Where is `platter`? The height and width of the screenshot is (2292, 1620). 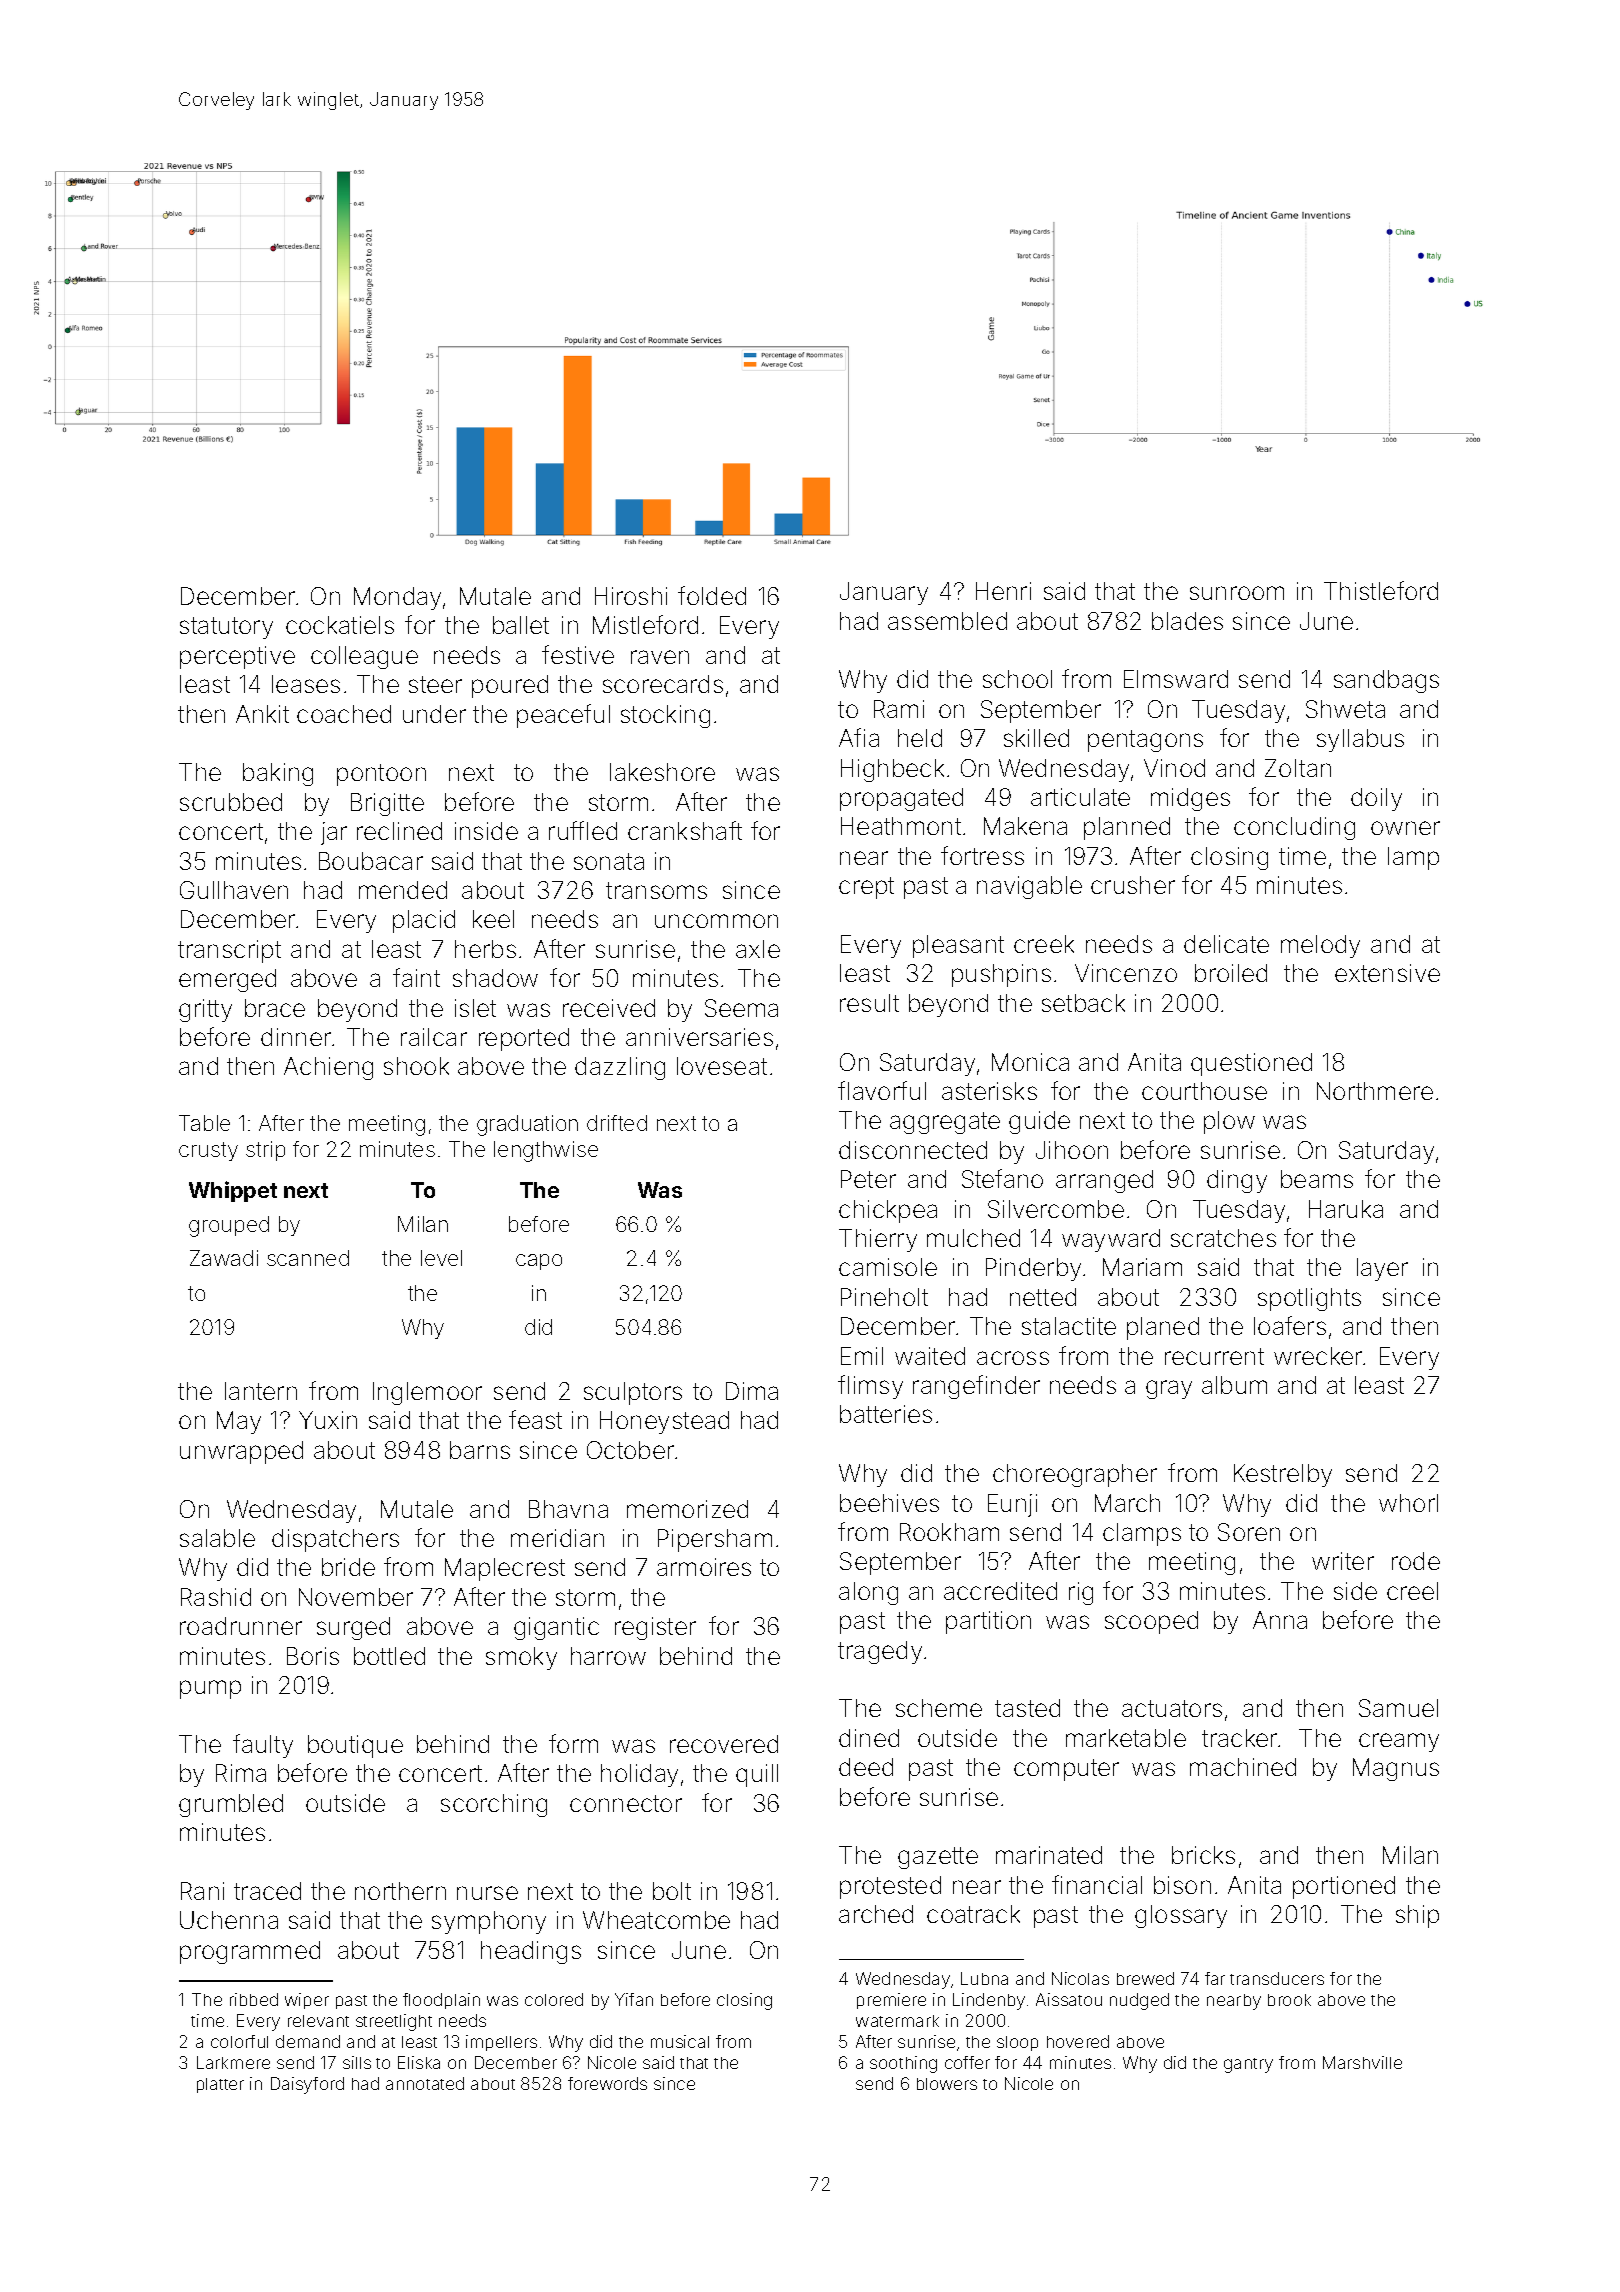 platter is located at coordinates (220, 2085).
